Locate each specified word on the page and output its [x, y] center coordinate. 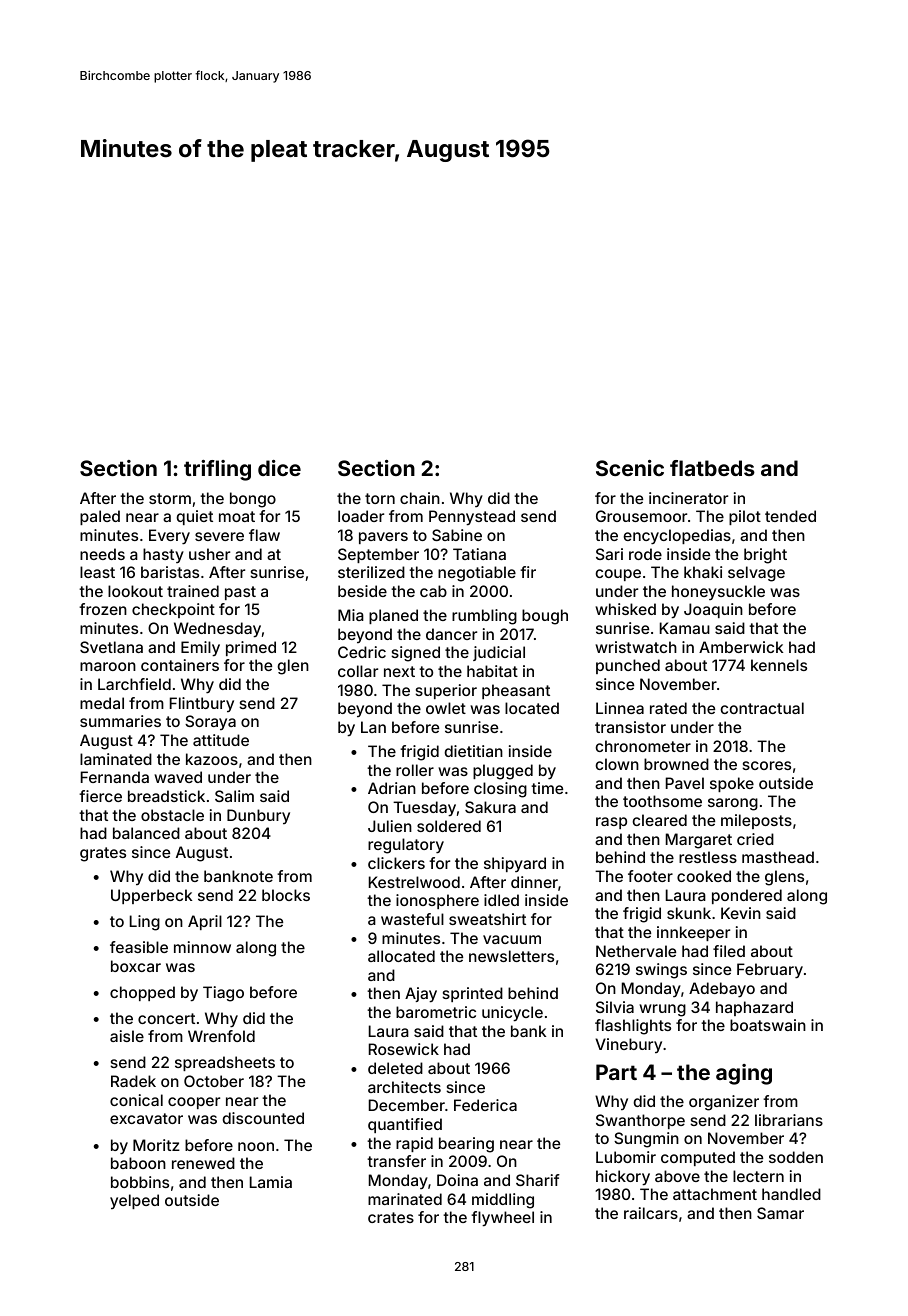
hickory [623, 1178]
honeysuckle [718, 592]
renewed [203, 1163]
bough [545, 617]
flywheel [502, 1219]
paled [100, 517]
